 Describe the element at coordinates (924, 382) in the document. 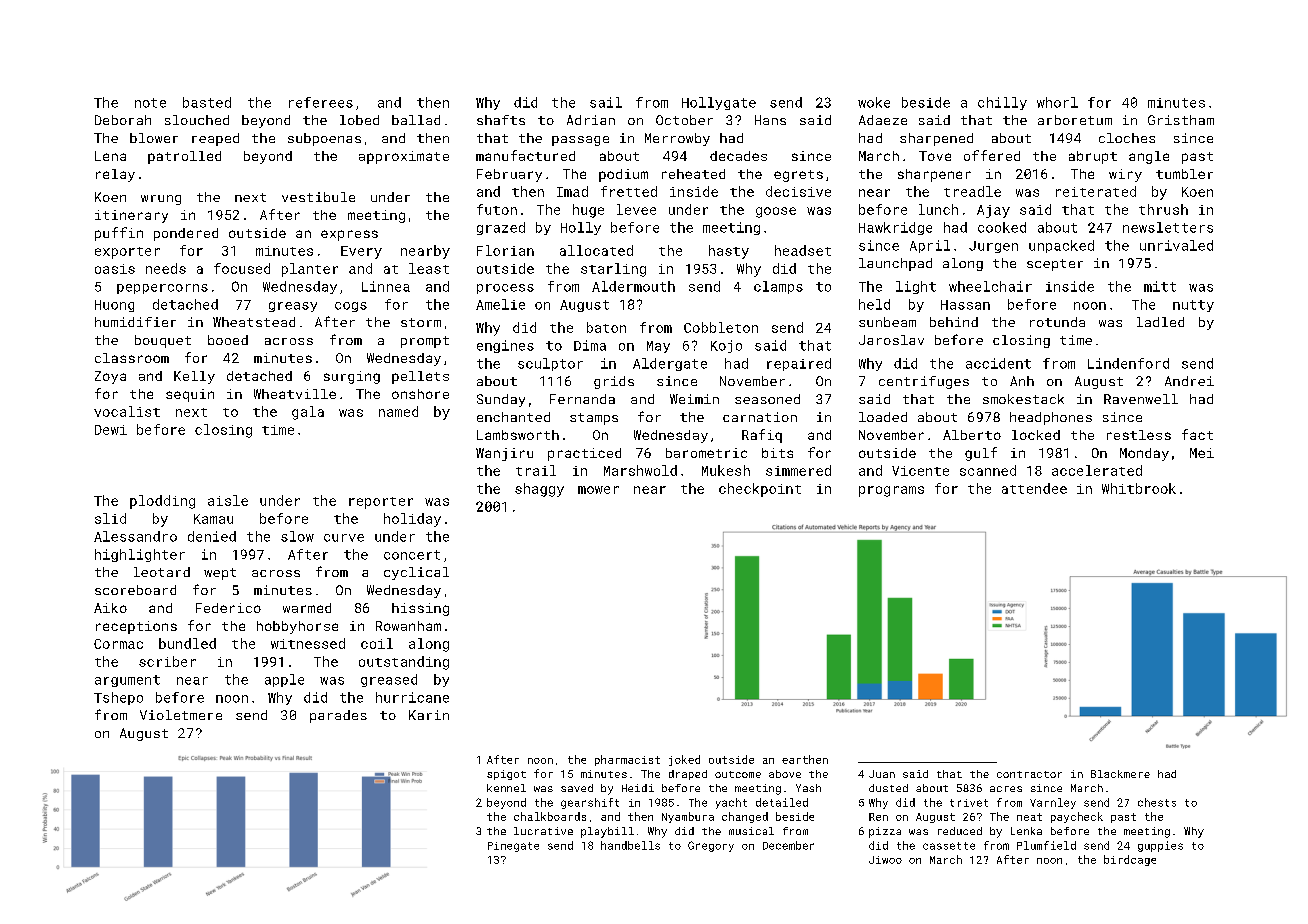

I see `centrifuges` at that location.
